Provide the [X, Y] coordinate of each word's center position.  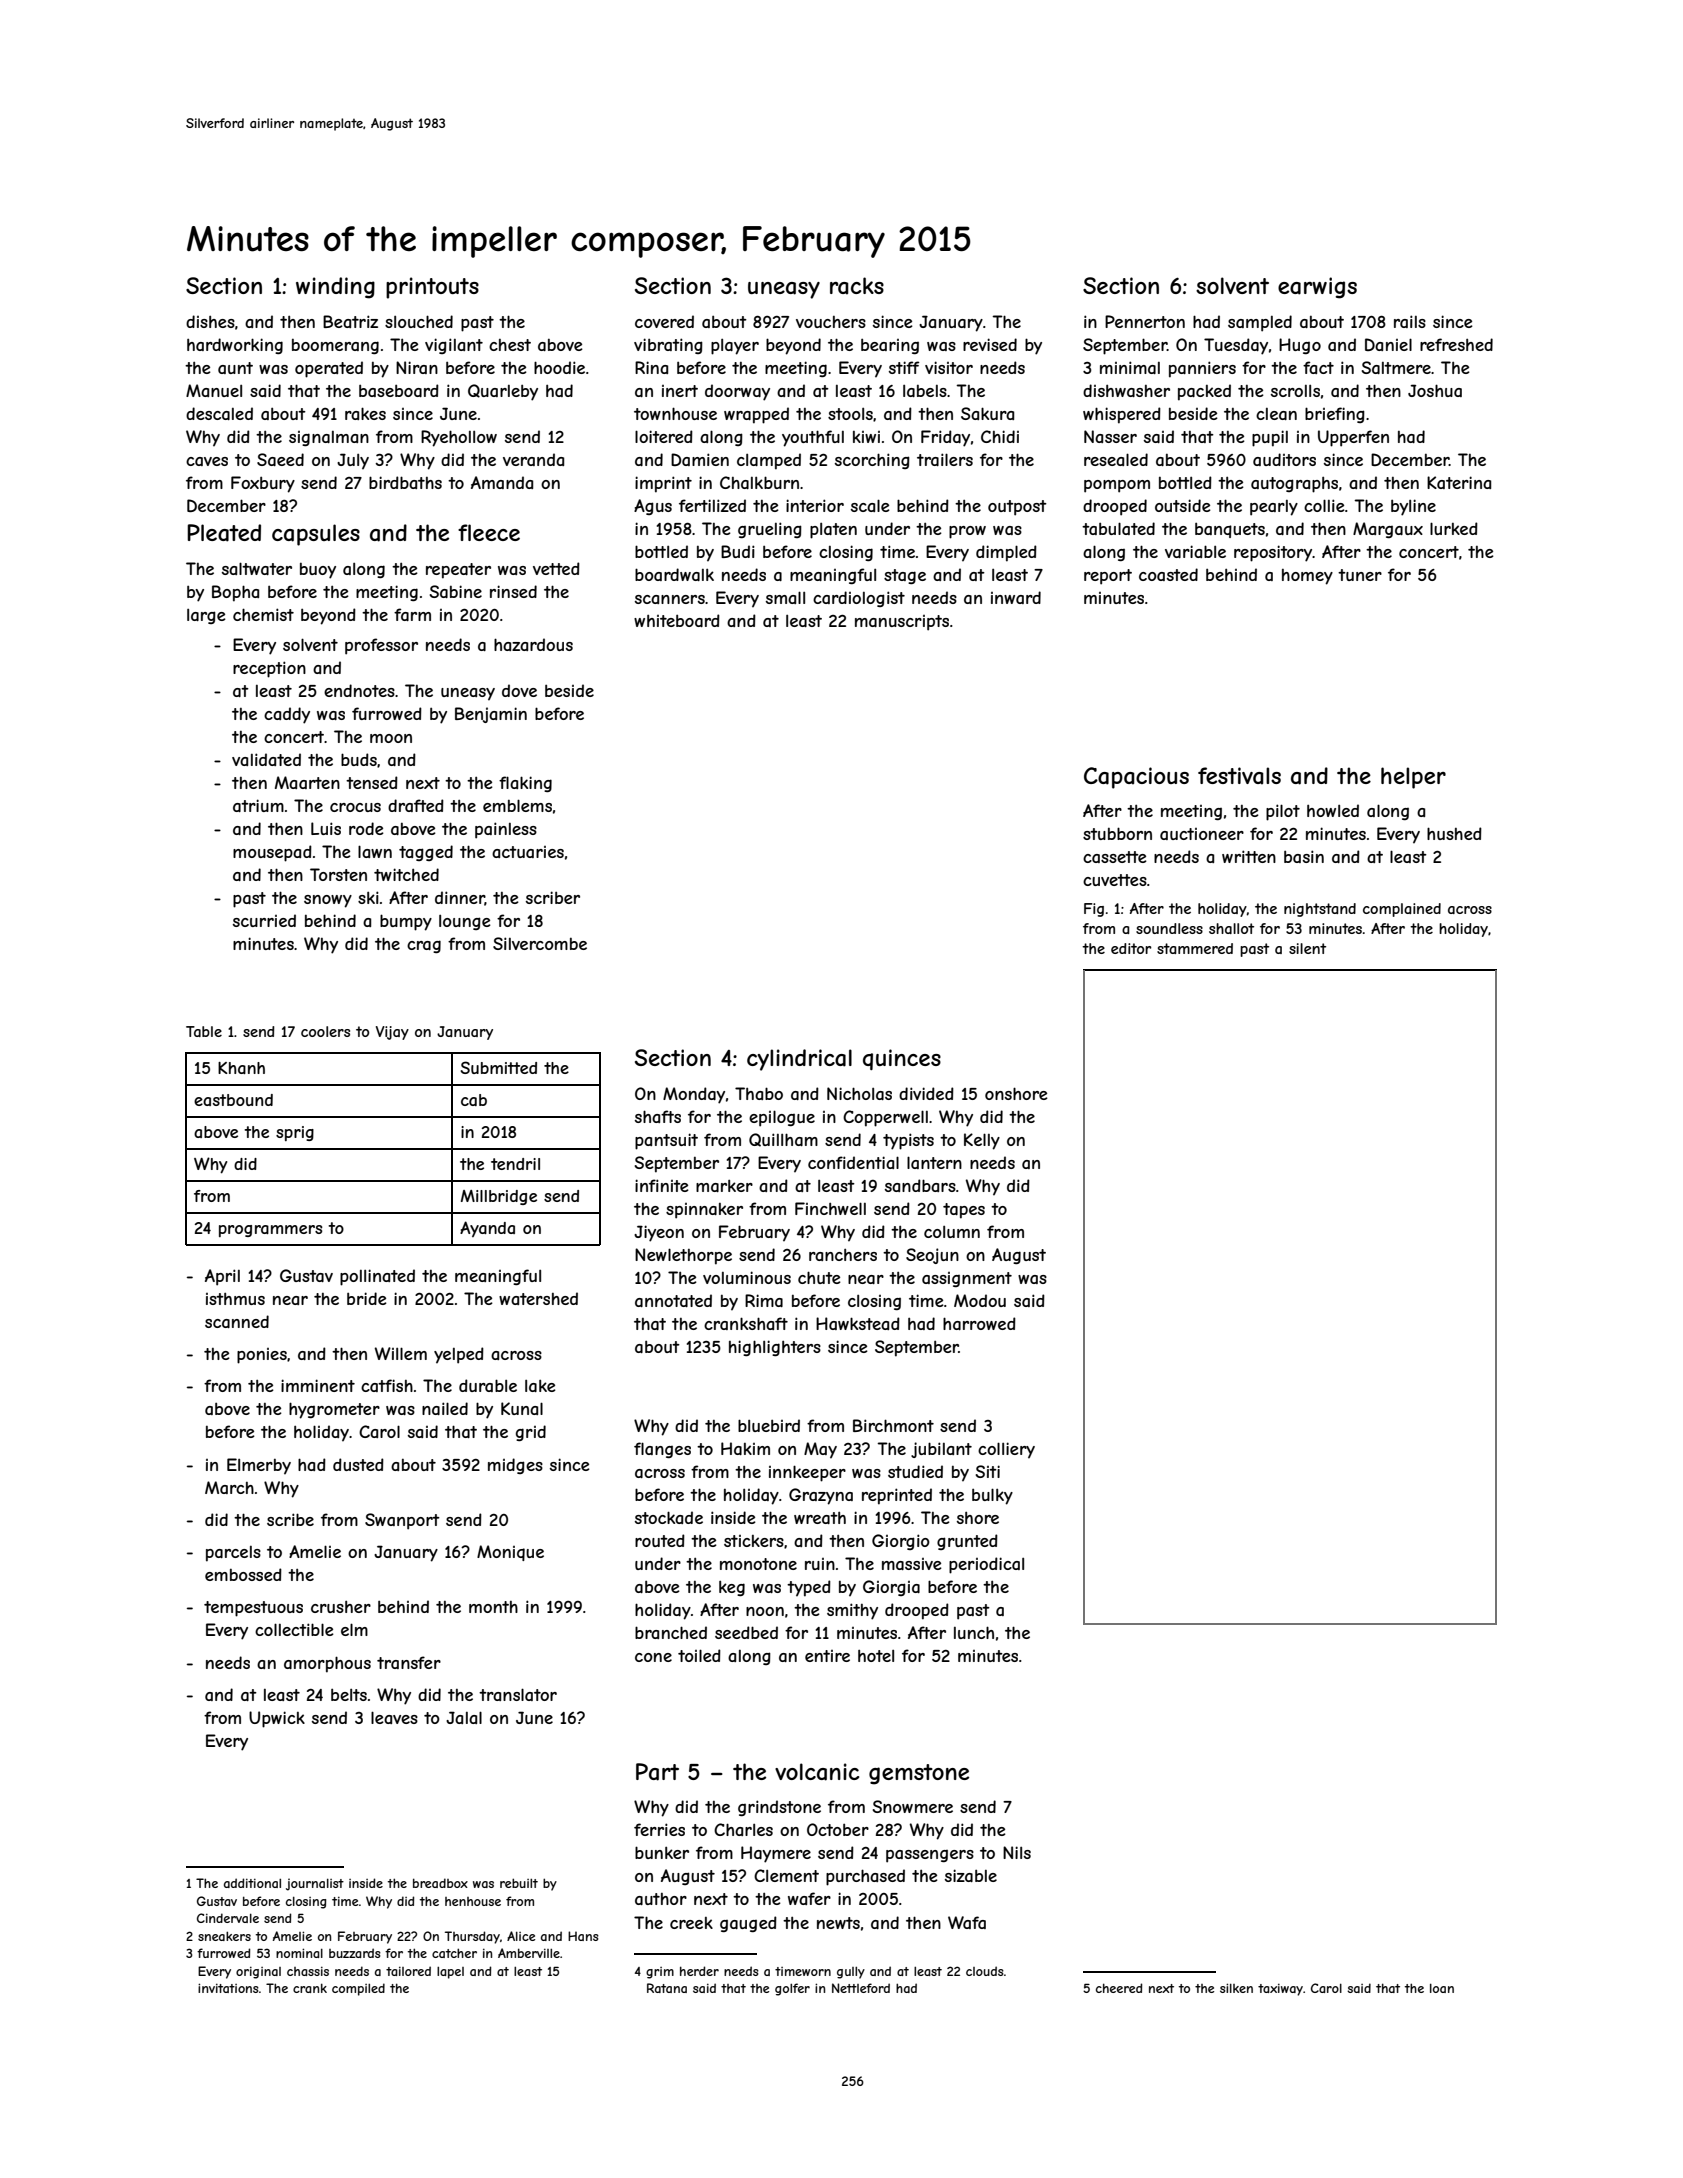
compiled [358, 1989]
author [661, 1899]
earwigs [1317, 288]
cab [474, 1100]
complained [1402, 910]
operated [329, 369]
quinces [902, 1059]
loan [1442, 1988]
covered [664, 321]
